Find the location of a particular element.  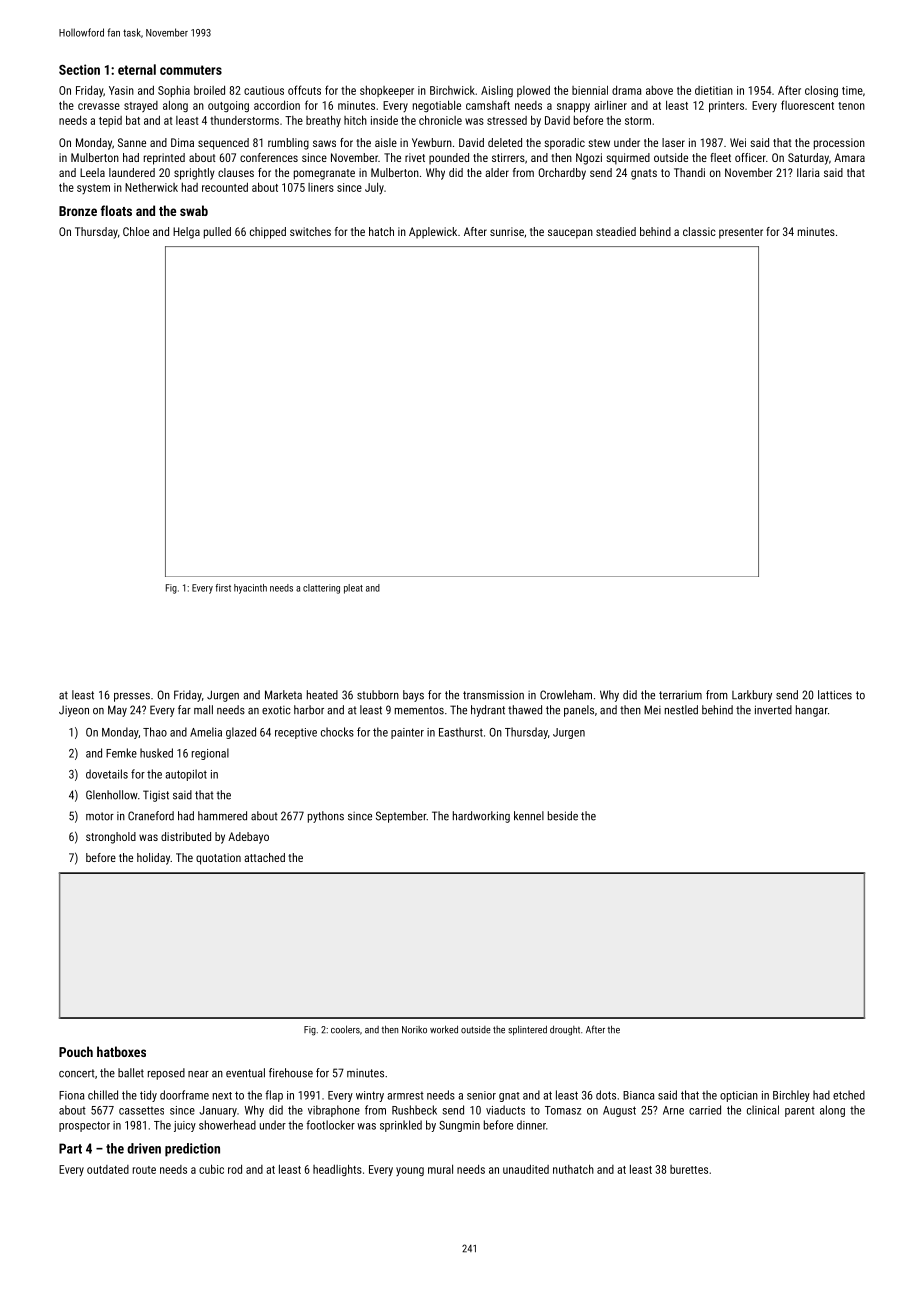

chipped is located at coordinates (268, 233).
